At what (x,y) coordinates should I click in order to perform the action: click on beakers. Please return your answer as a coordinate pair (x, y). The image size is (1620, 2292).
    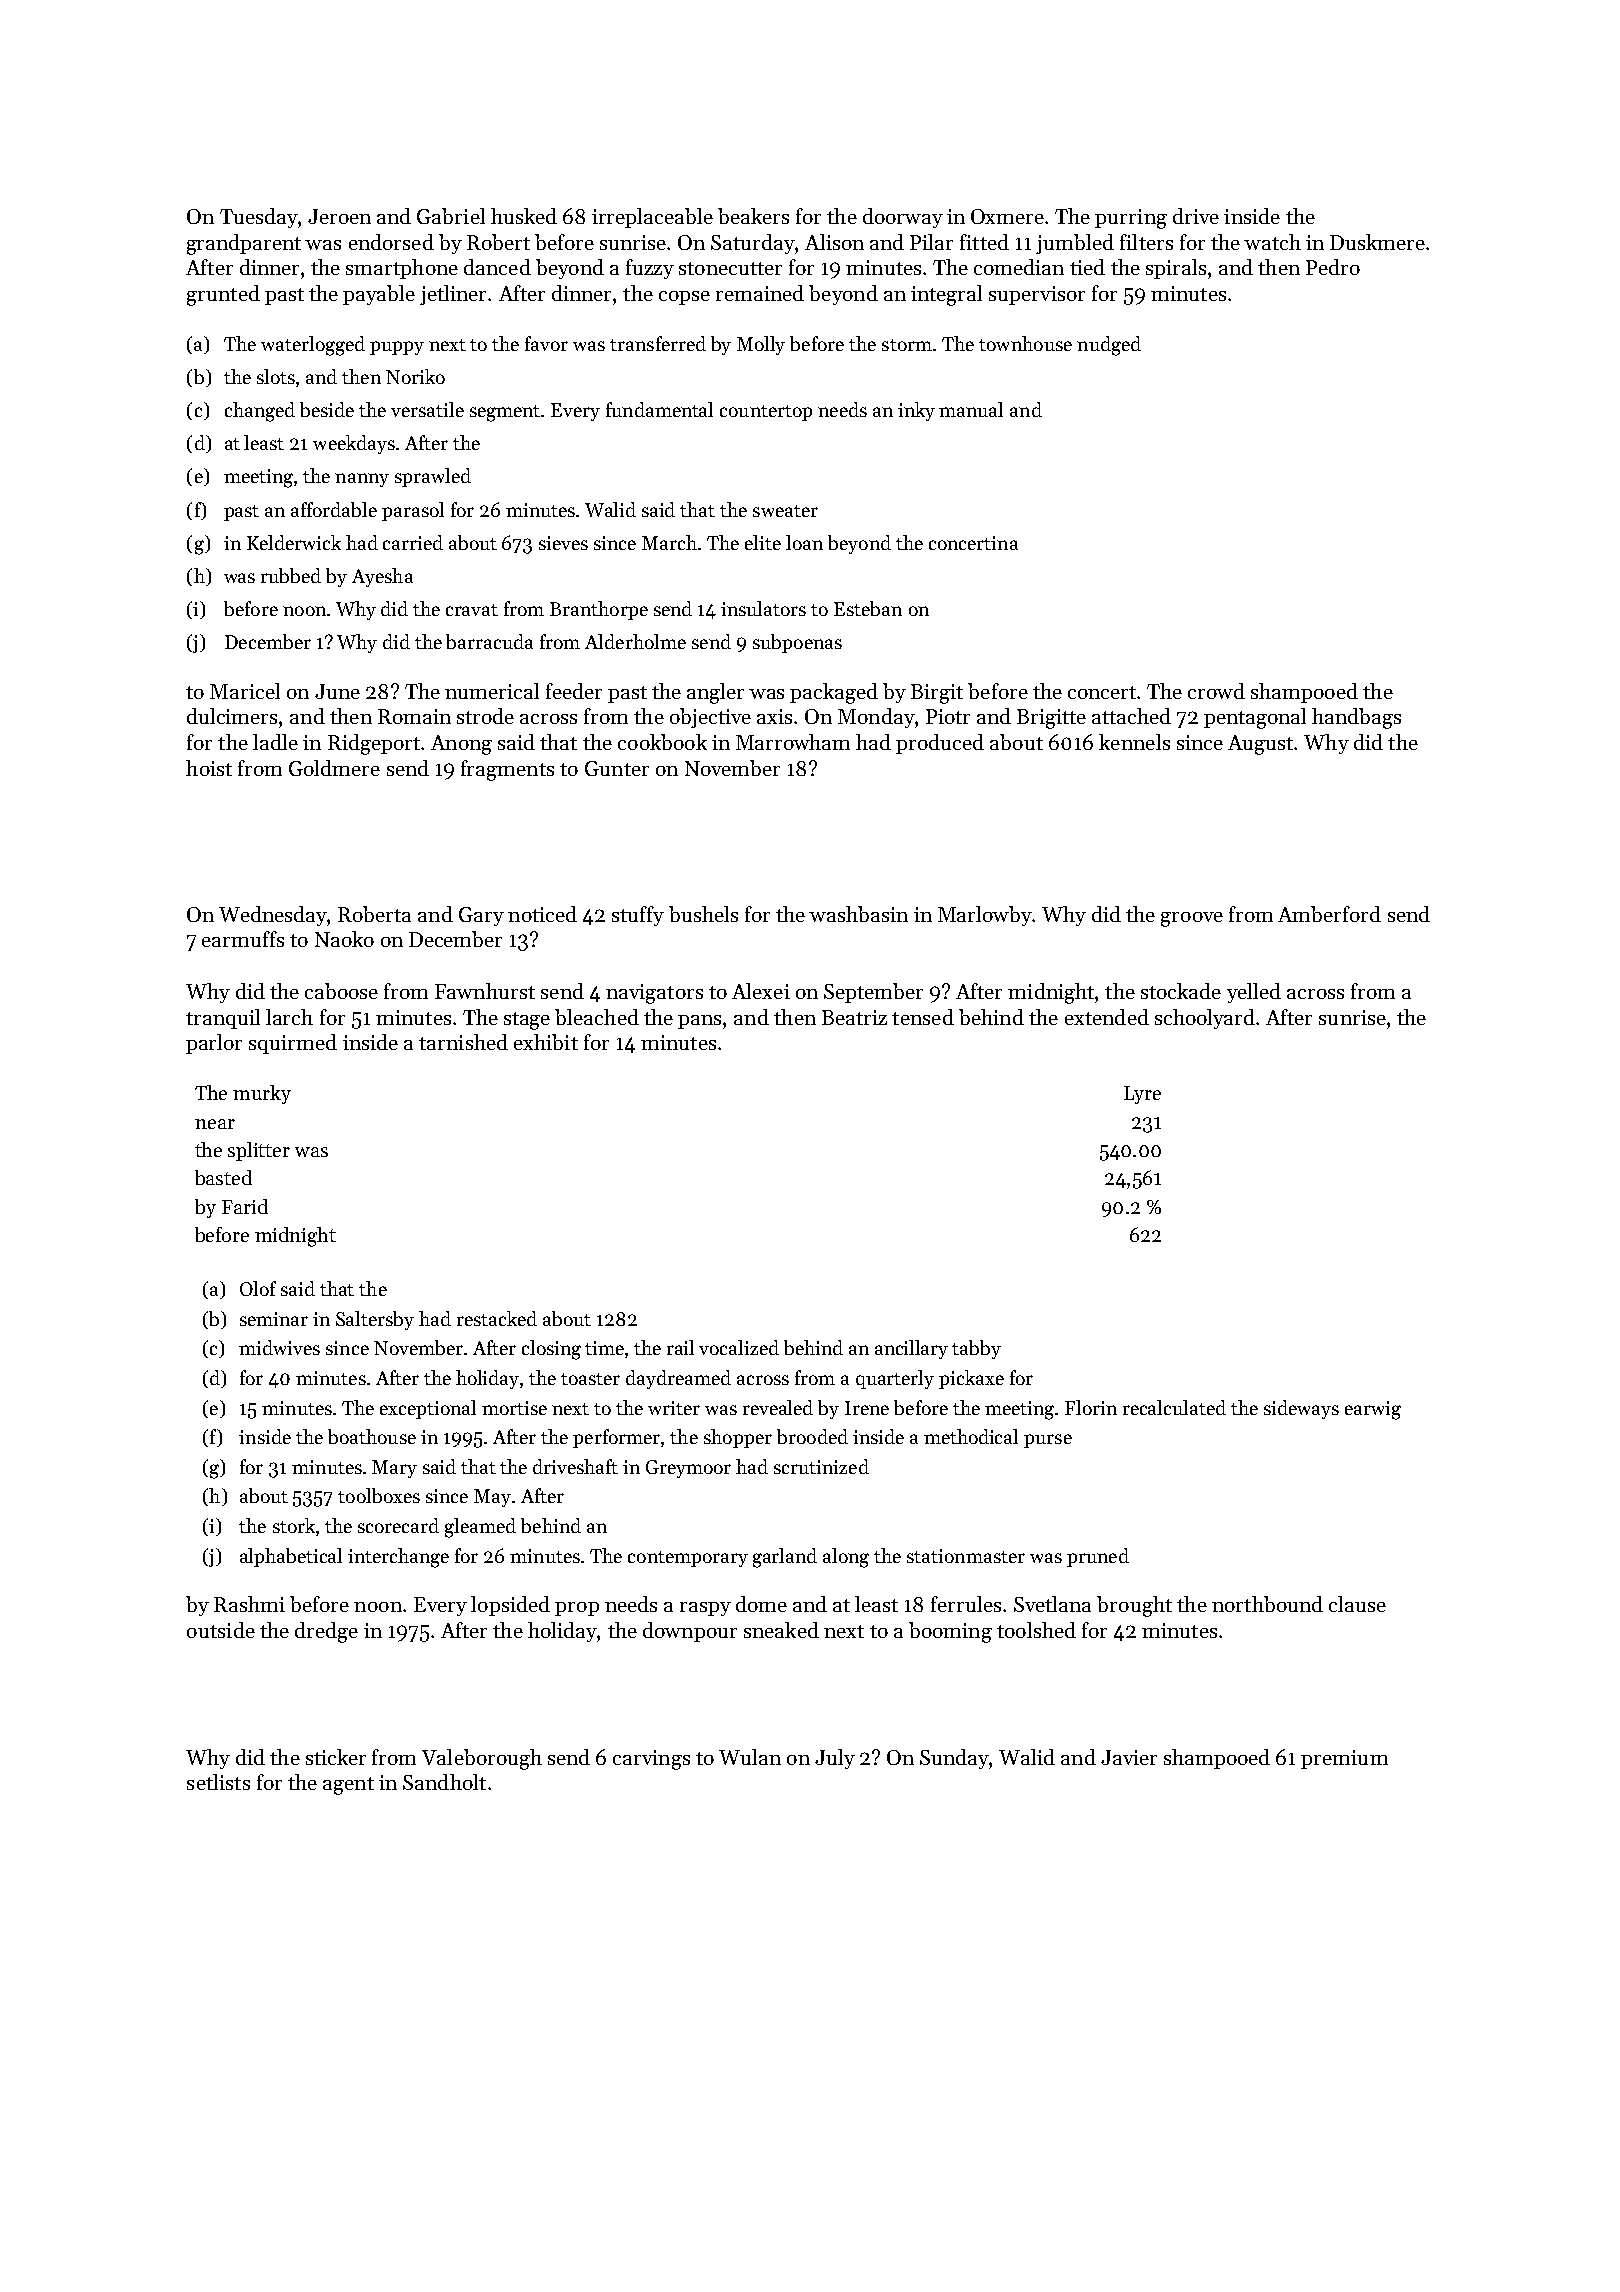
    Looking at the image, I should click on (753, 216).
